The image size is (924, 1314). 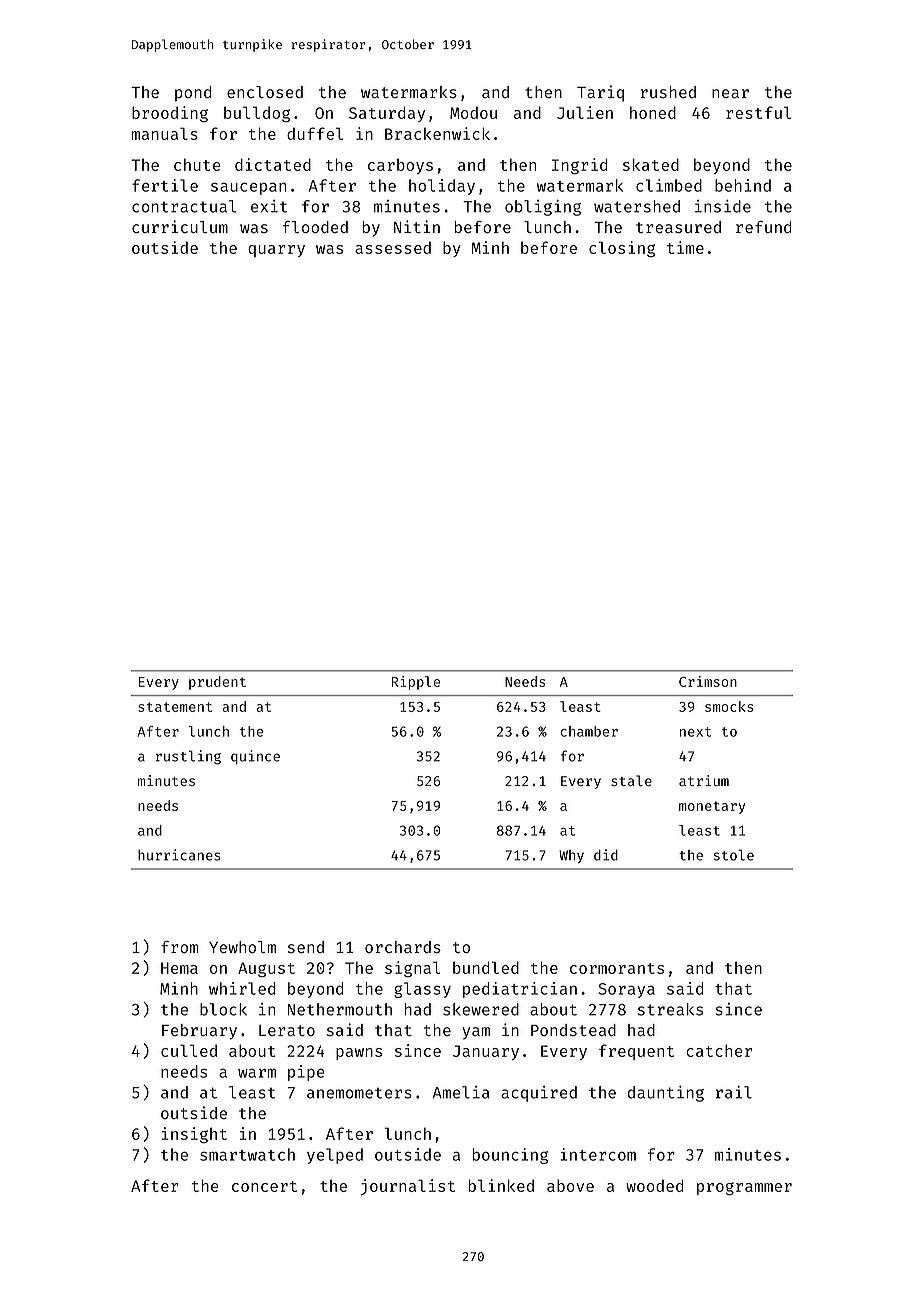 I want to click on Why, so click(x=571, y=856).
